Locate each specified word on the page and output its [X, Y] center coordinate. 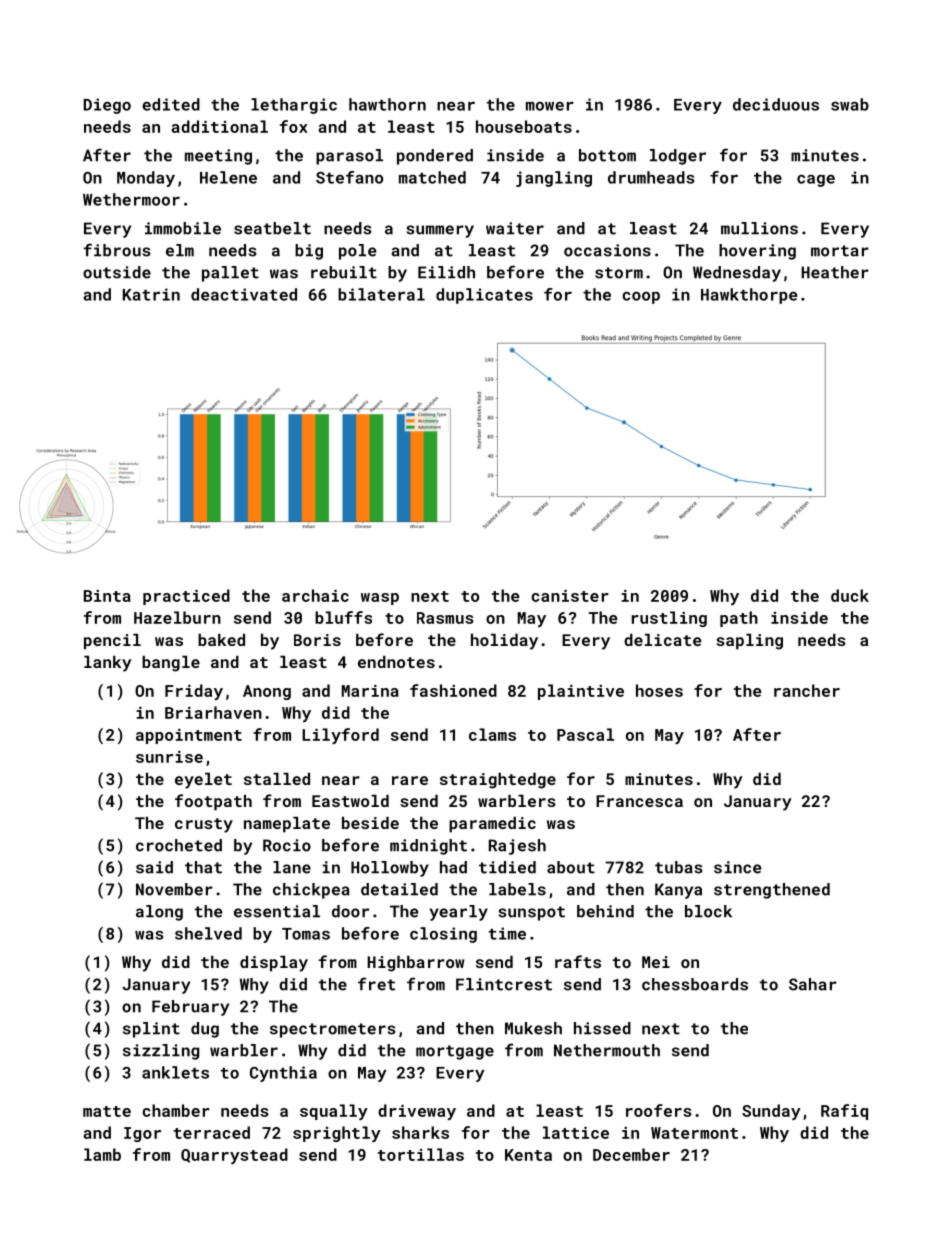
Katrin [151, 294]
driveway [417, 1112]
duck [850, 595]
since [737, 867]
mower [550, 106]
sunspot [532, 913]
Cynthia [283, 1074]
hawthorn [387, 104]
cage [816, 180]
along [159, 913]
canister [570, 596]
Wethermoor [131, 199]
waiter [515, 228]
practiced [186, 597]
